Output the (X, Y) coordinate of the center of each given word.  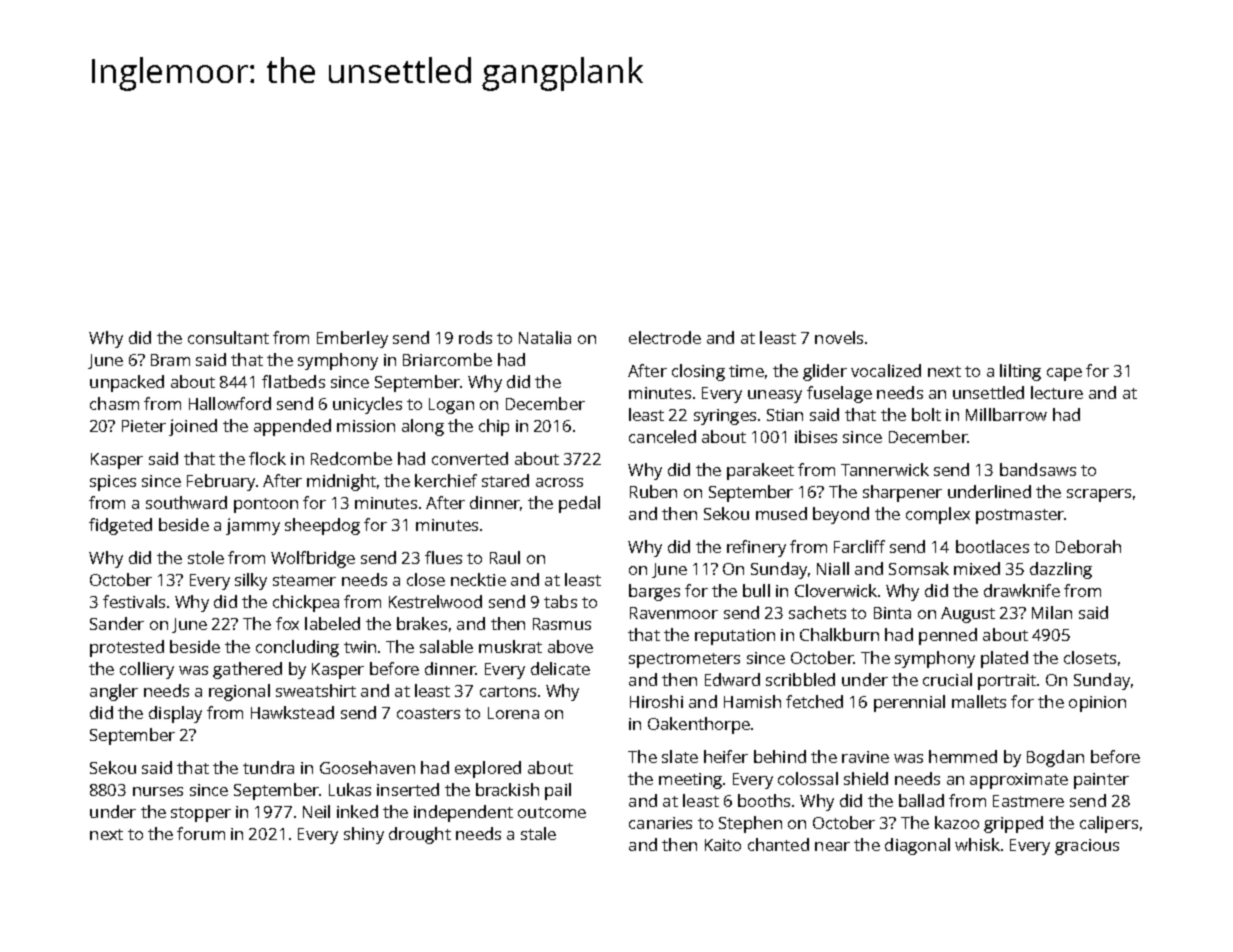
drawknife (1022, 590)
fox (287, 623)
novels (839, 337)
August (968, 615)
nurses (158, 791)
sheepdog (322, 526)
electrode (665, 337)
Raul (505, 557)
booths (764, 800)
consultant (228, 337)
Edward (732, 679)
